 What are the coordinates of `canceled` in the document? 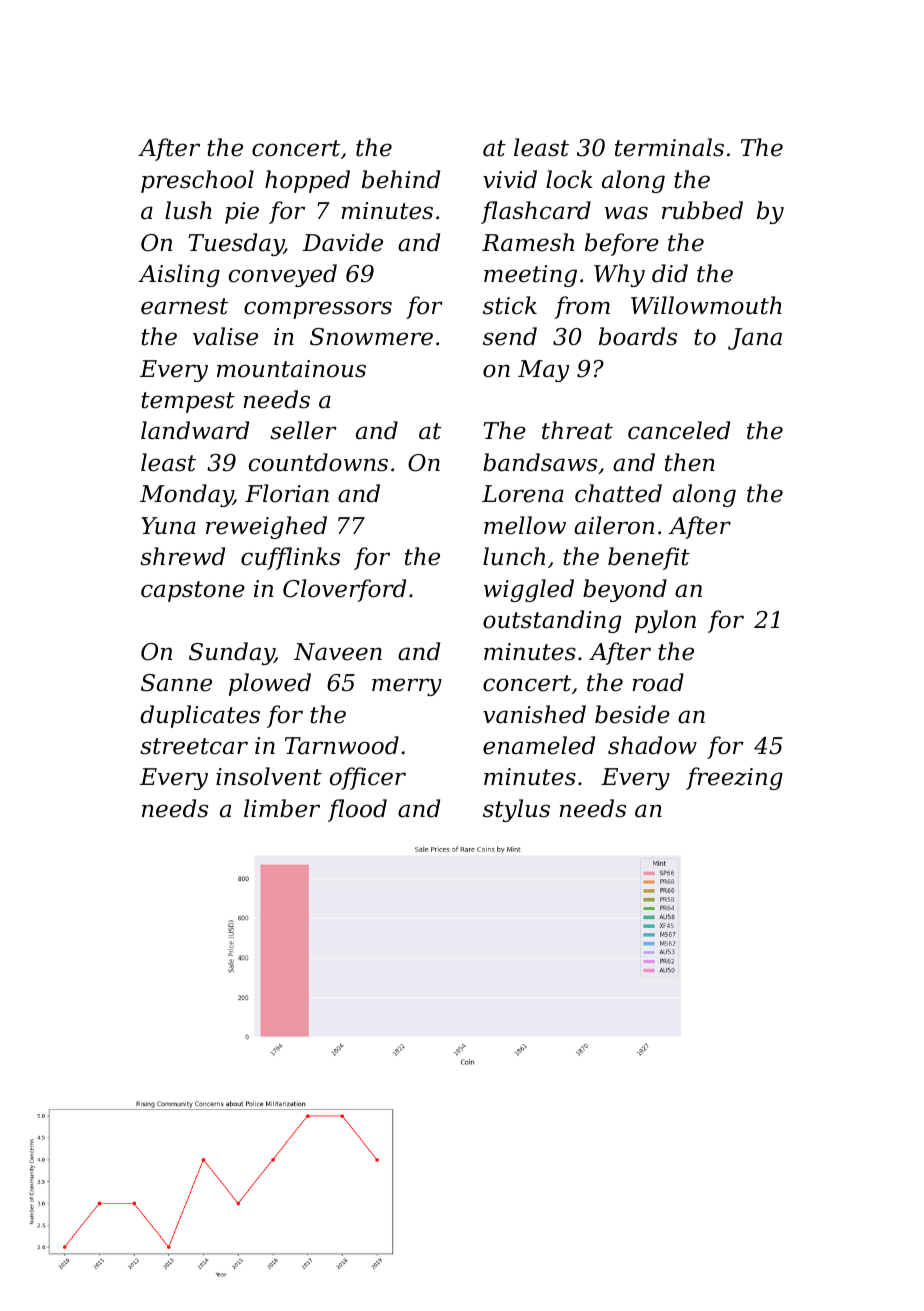 It's located at (679, 430).
